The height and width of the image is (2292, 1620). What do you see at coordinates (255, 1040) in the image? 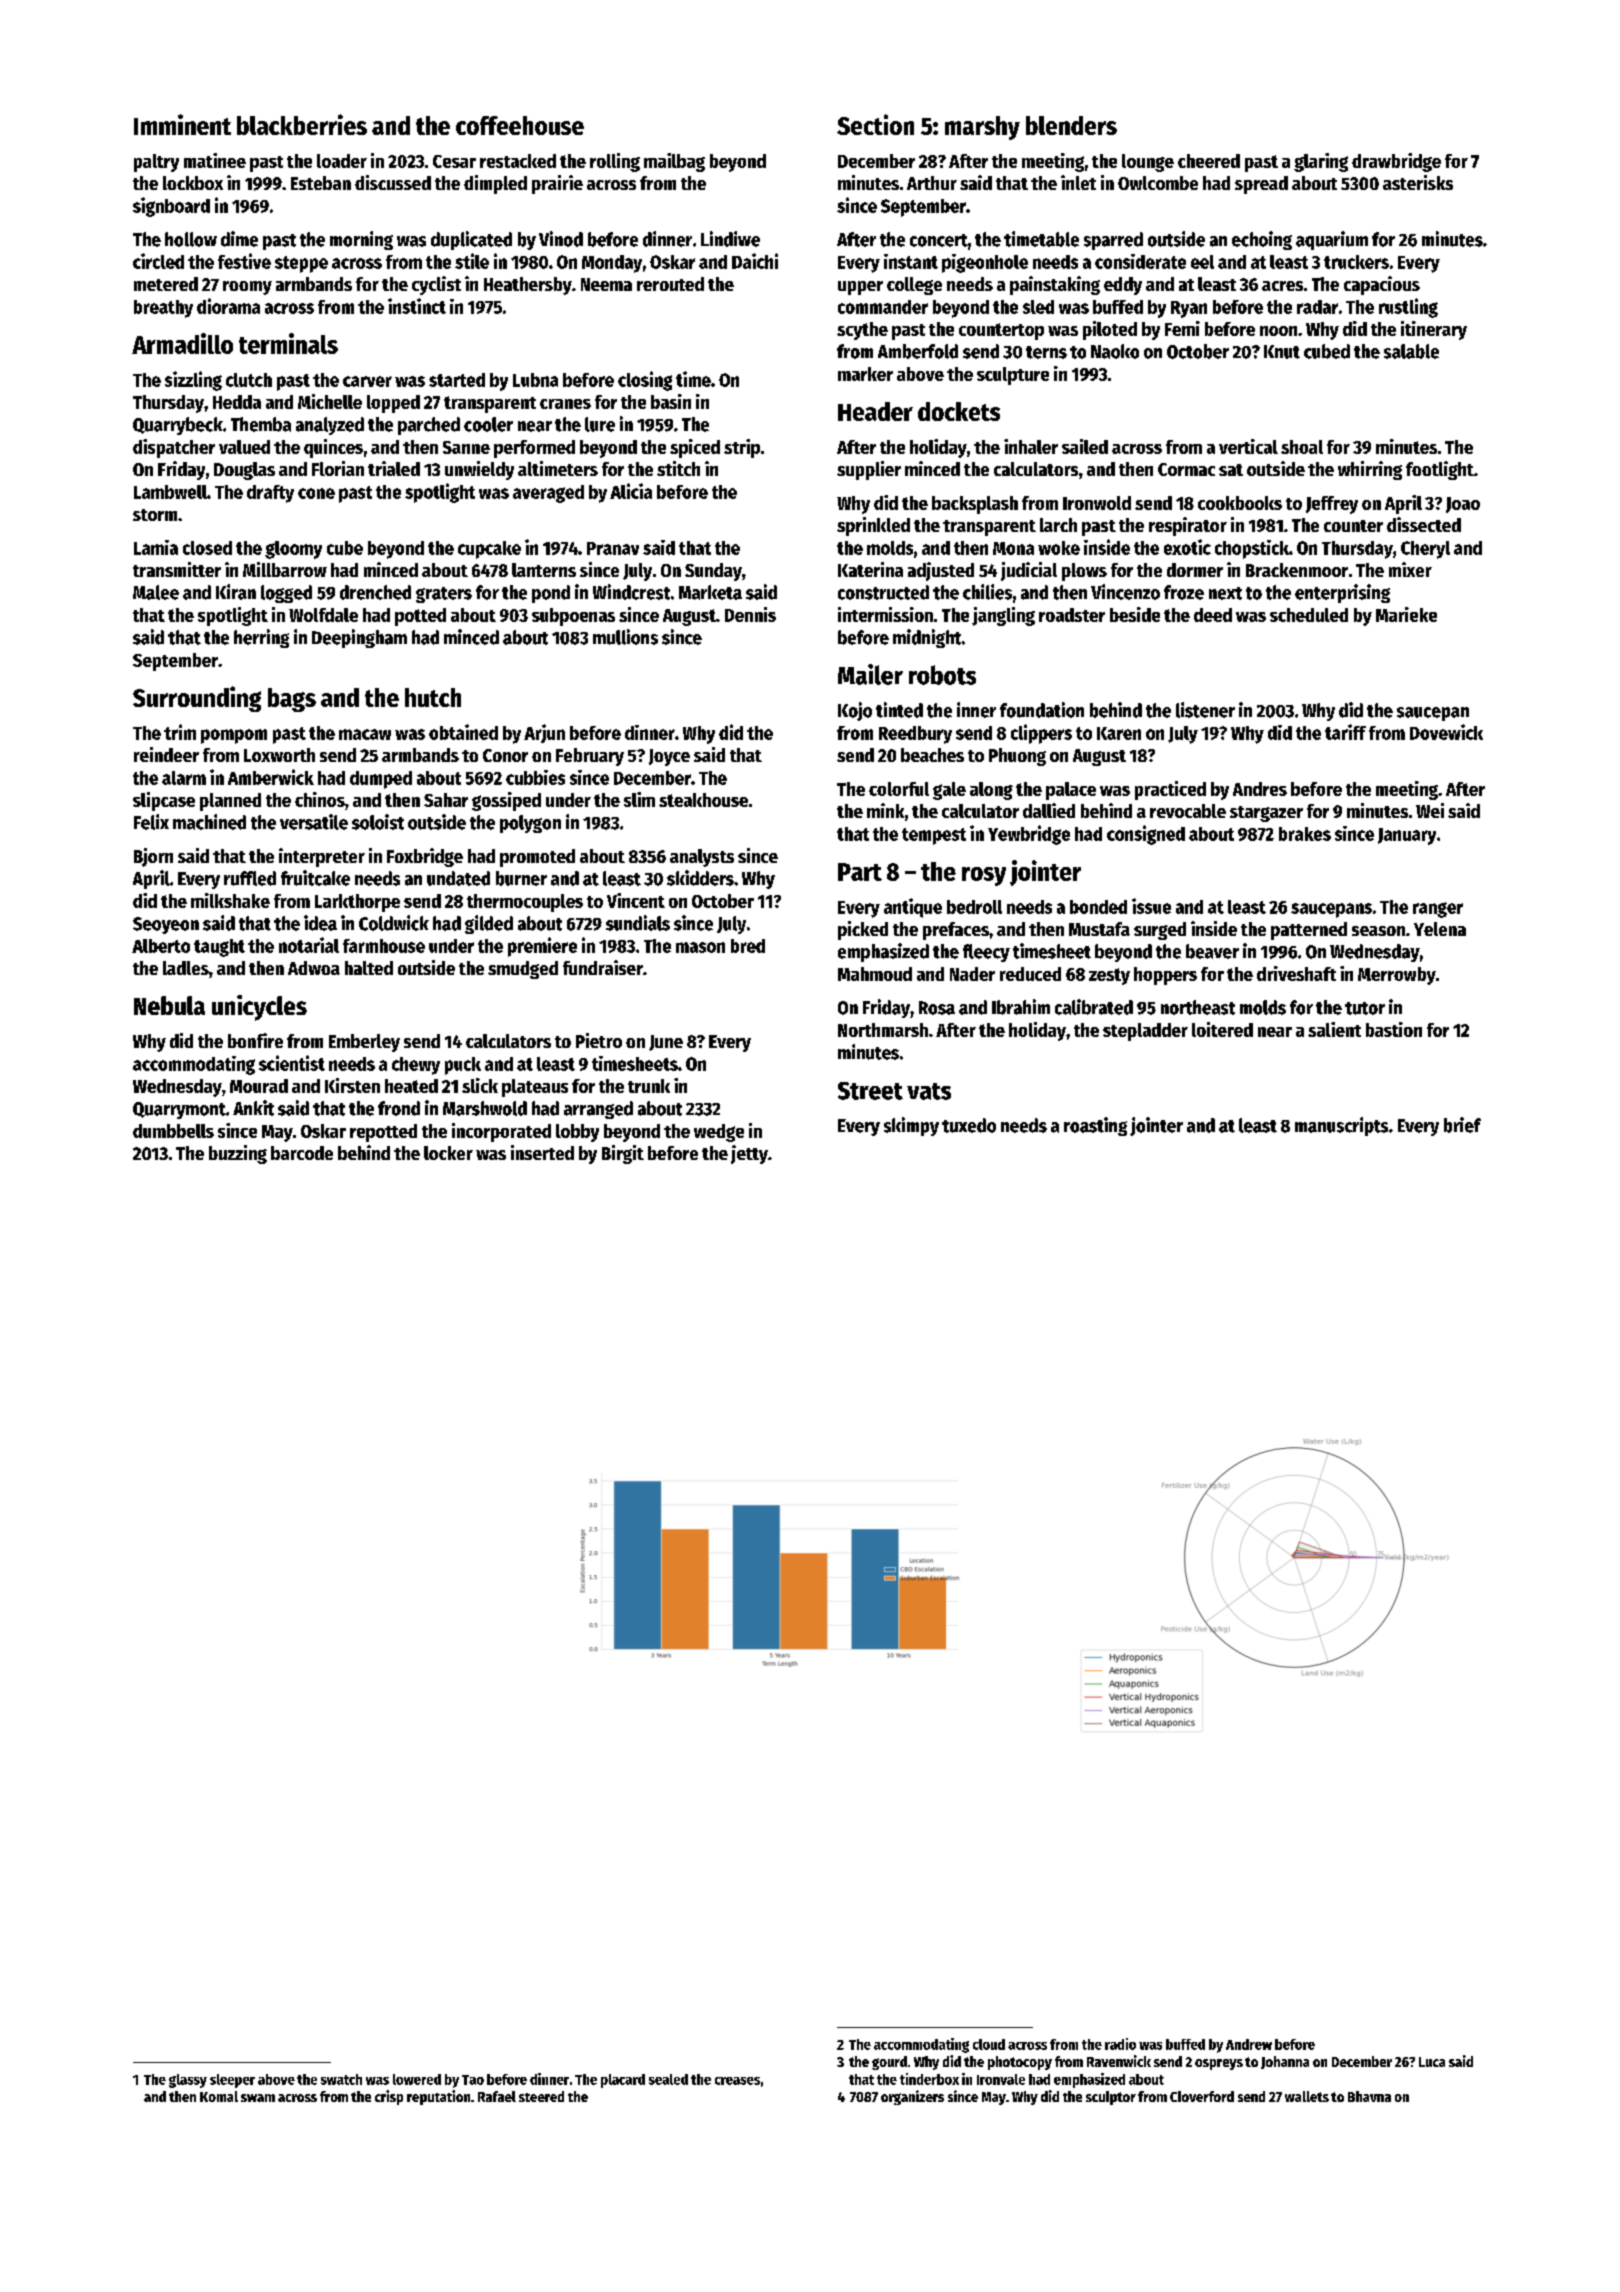
I see `bonfire` at bounding box center [255, 1040].
